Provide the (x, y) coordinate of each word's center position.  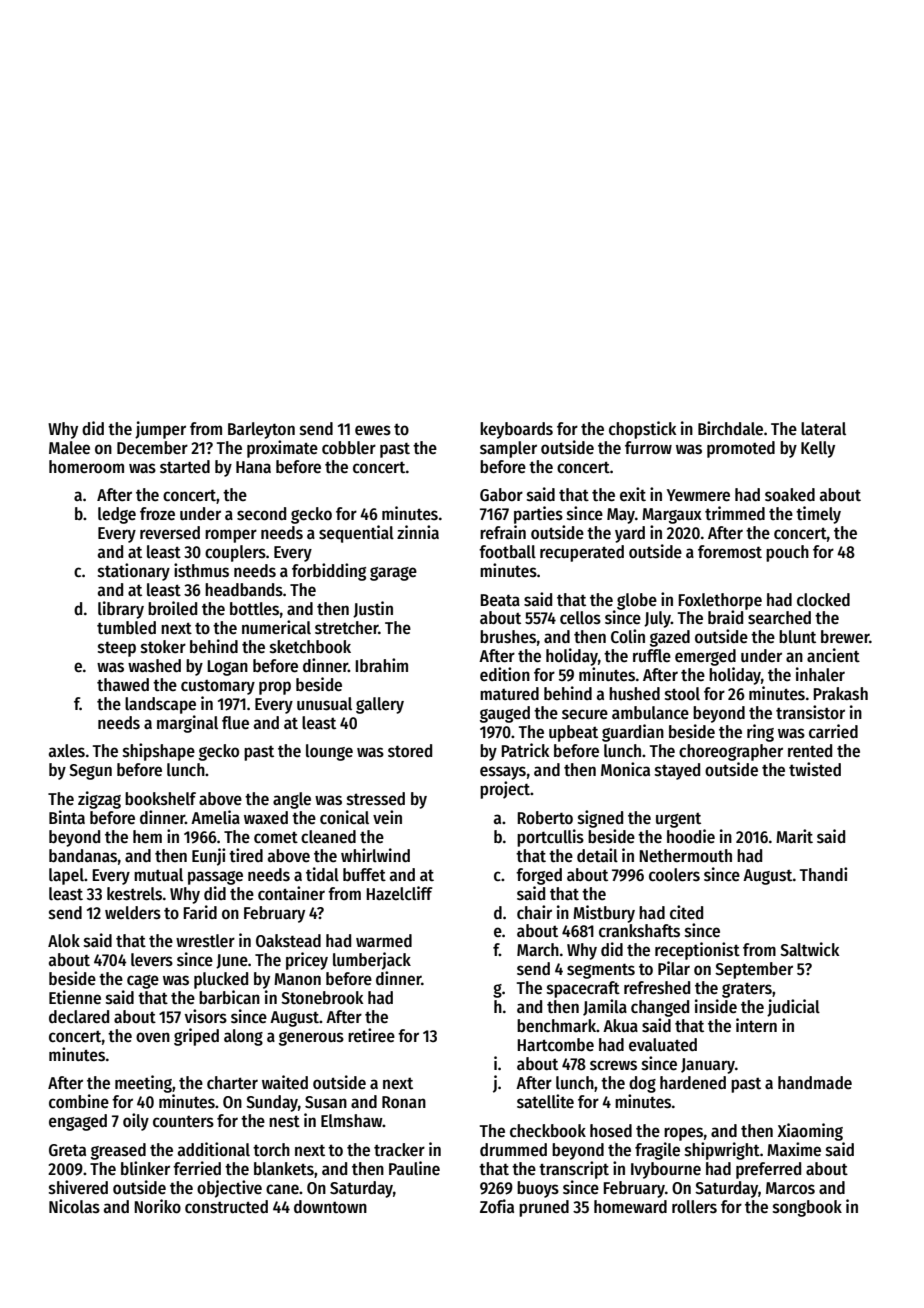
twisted (815, 769)
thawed (123, 685)
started (185, 467)
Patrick (526, 750)
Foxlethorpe (720, 601)
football (507, 552)
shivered (78, 1187)
